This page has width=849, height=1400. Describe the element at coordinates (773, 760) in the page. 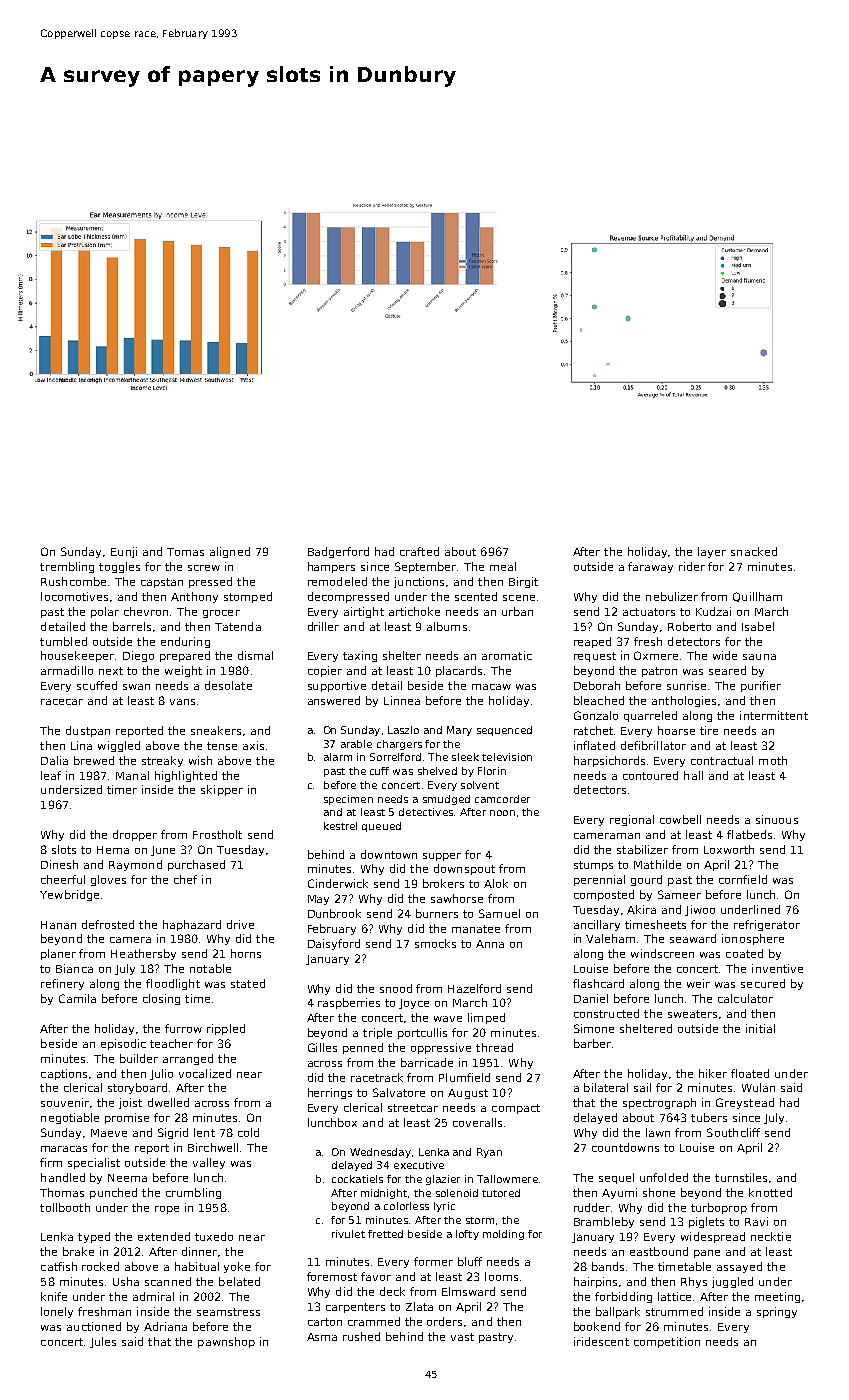

I see `moth` at that location.
